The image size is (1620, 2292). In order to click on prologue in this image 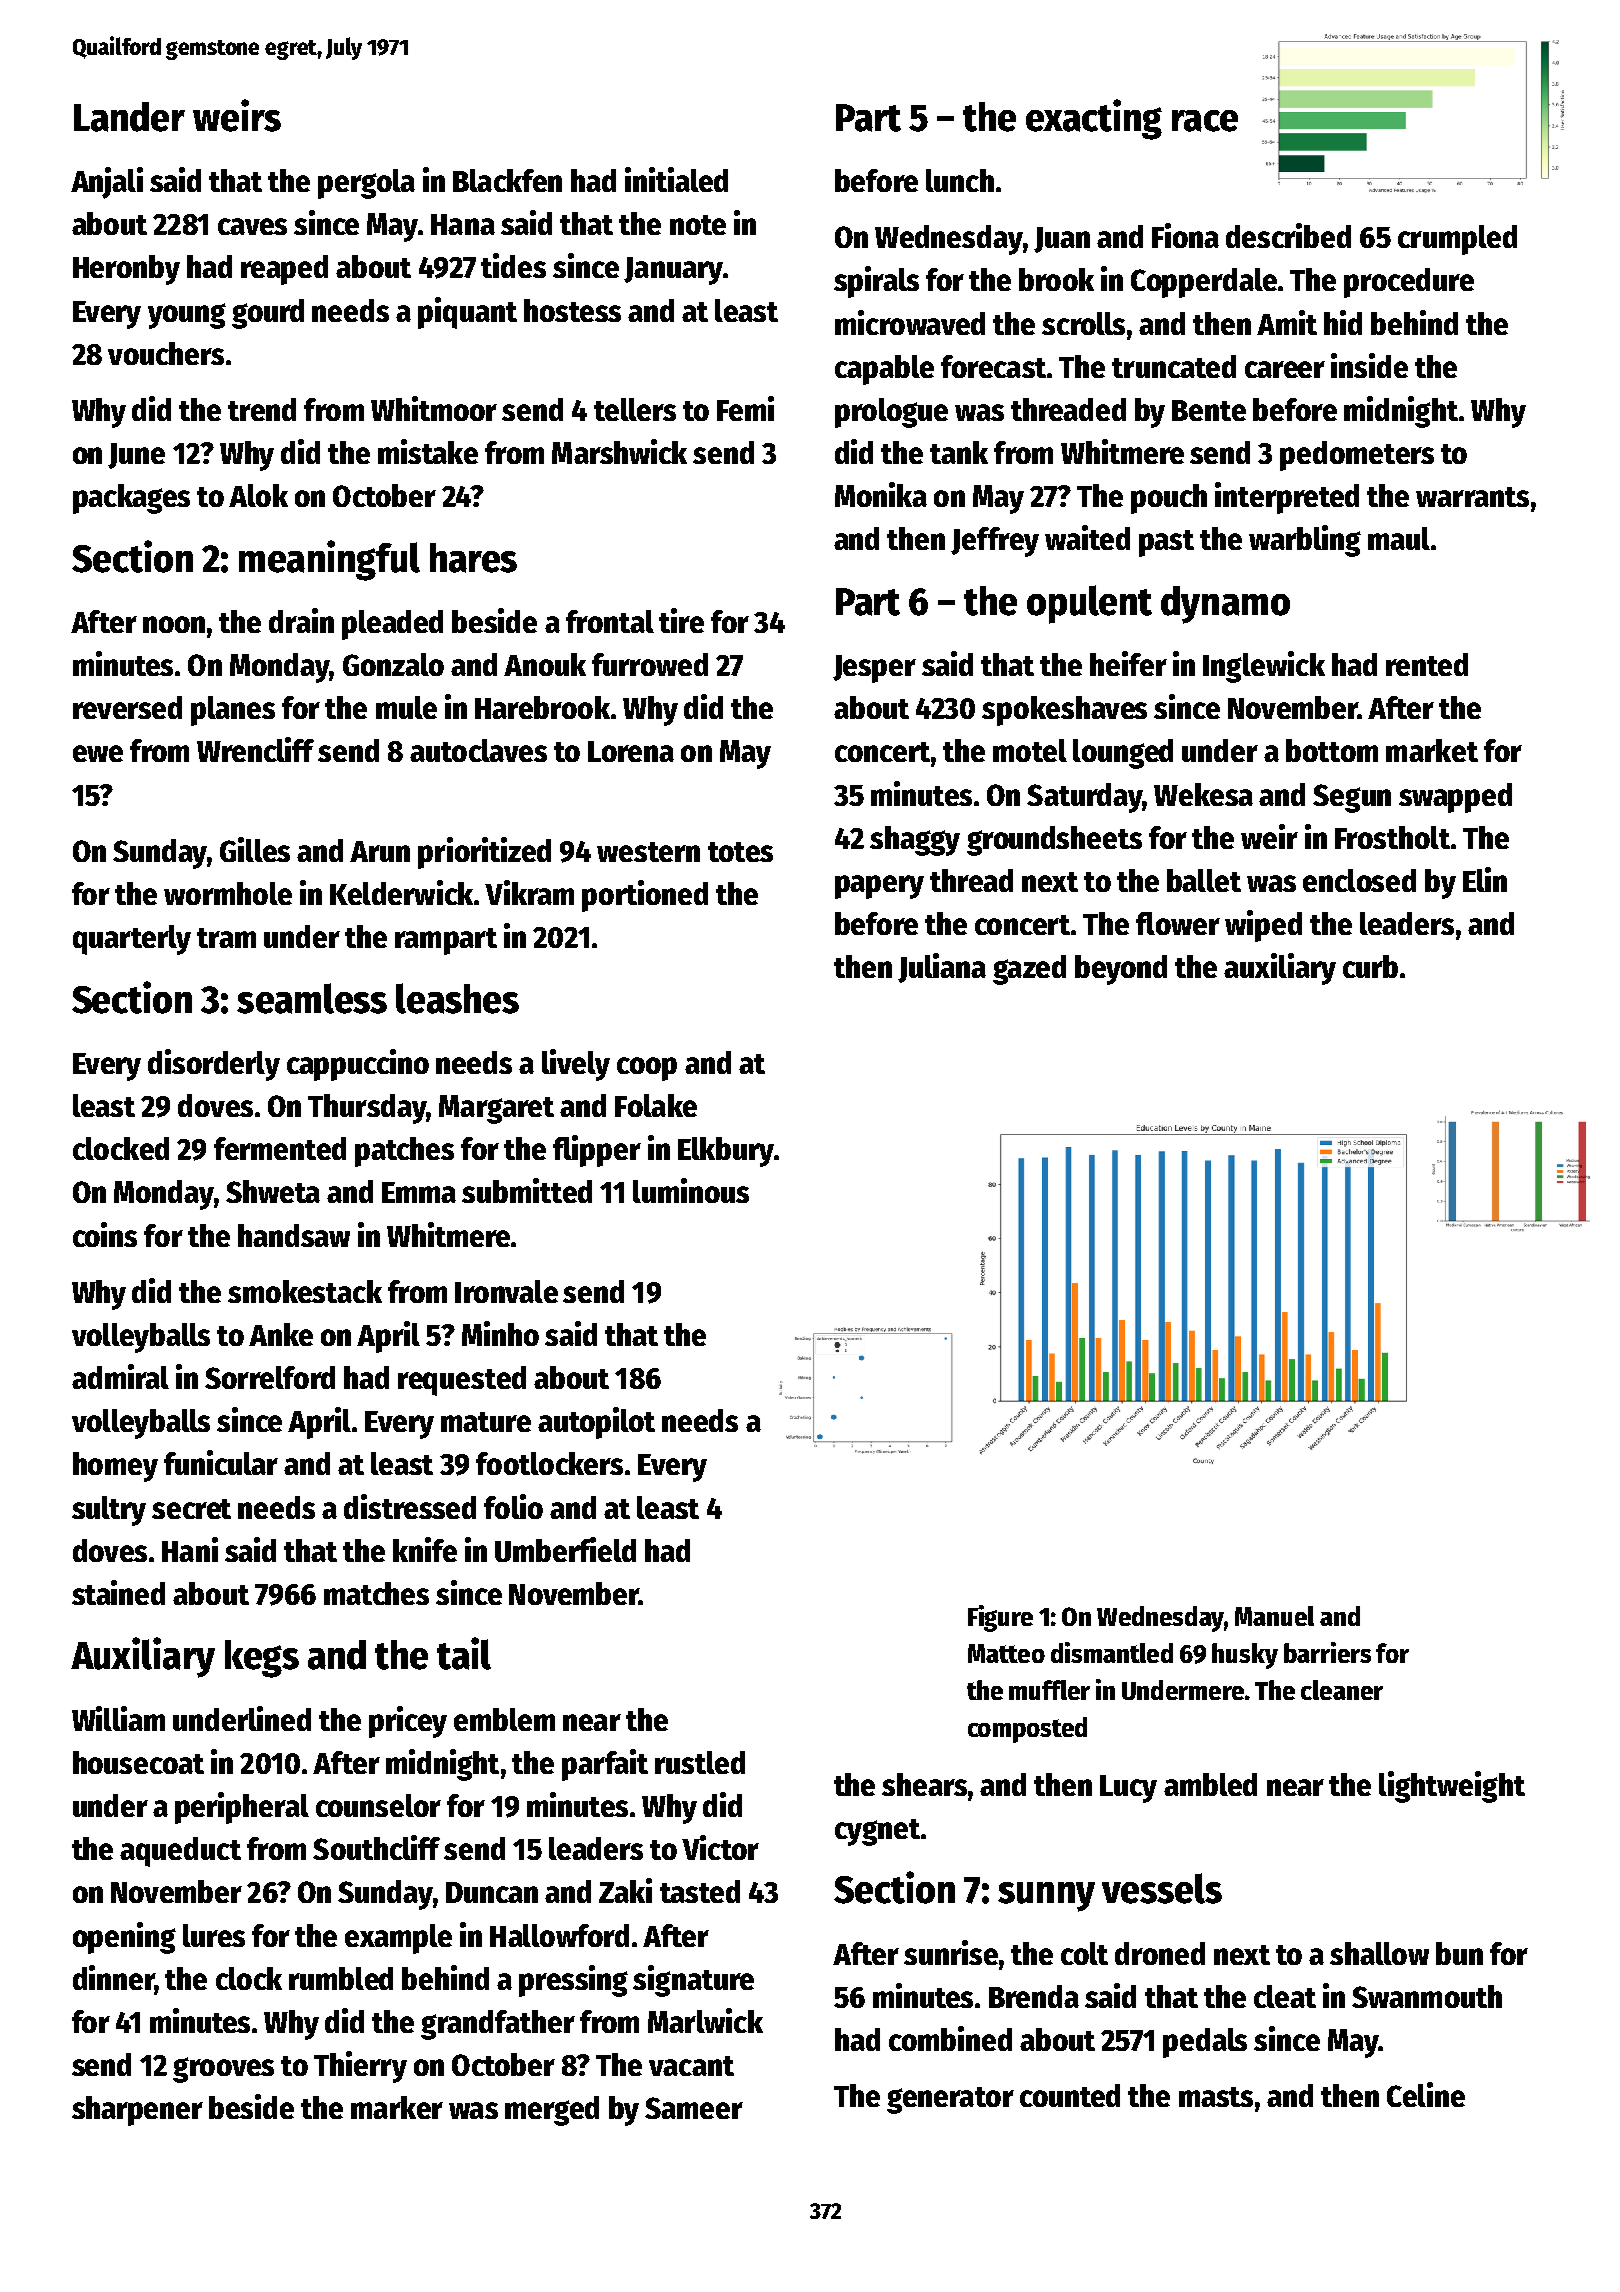, I will do `click(891, 413)`.
